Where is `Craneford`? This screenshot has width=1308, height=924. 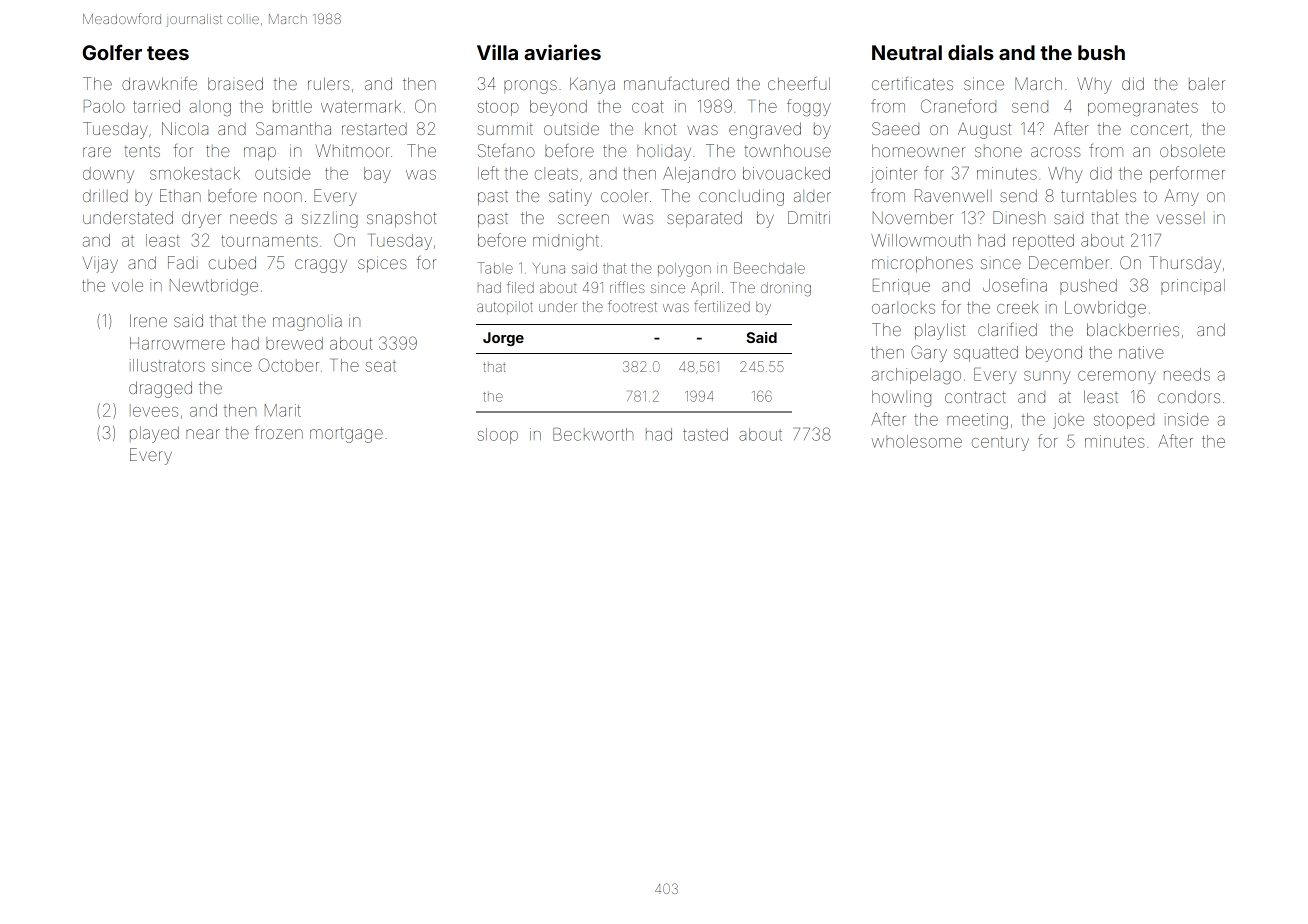
Craneford is located at coordinates (958, 106).
